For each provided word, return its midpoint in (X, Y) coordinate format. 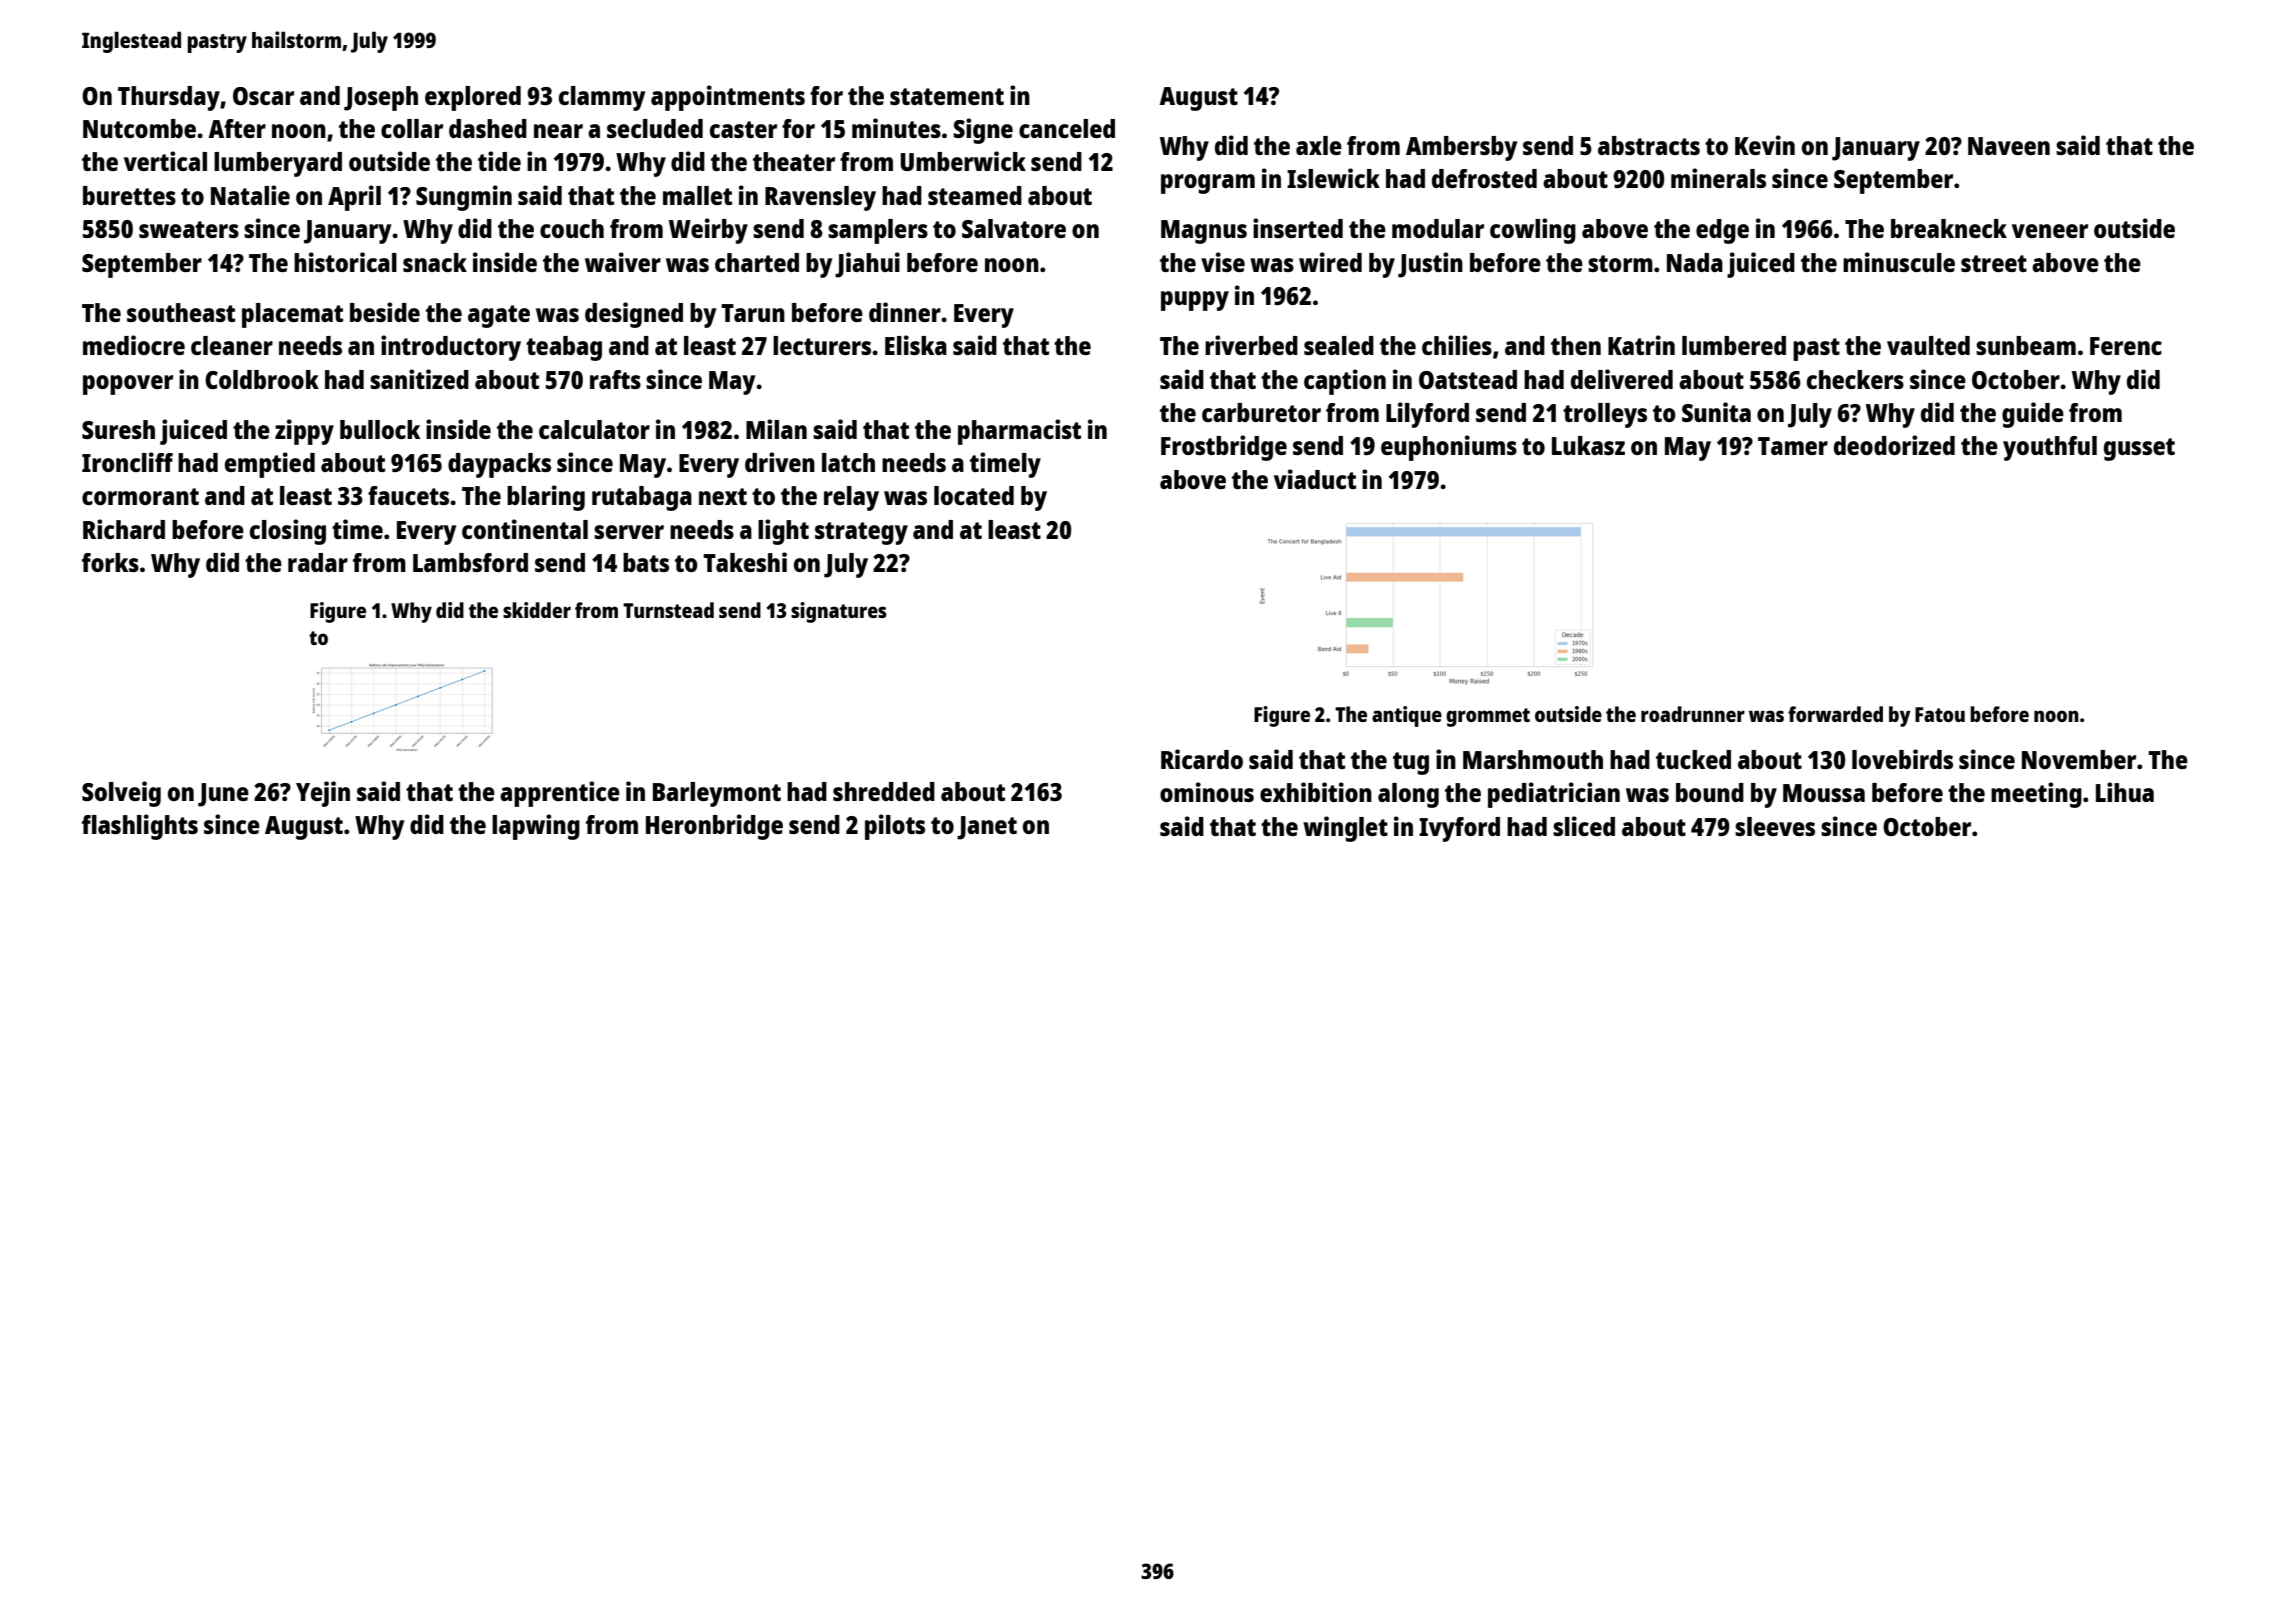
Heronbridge (714, 827)
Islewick (1333, 178)
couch (572, 228)
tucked (1693, 759)
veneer (2050, 231)
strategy (861, 533)
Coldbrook (262, 379)
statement (947, 96)
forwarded (1835, 714)
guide (2033, 415)
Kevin (1765, 145)
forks (110, 562)
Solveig (121, 794)
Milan (776, 429)
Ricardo (1202, 759)
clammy (602, 98)
